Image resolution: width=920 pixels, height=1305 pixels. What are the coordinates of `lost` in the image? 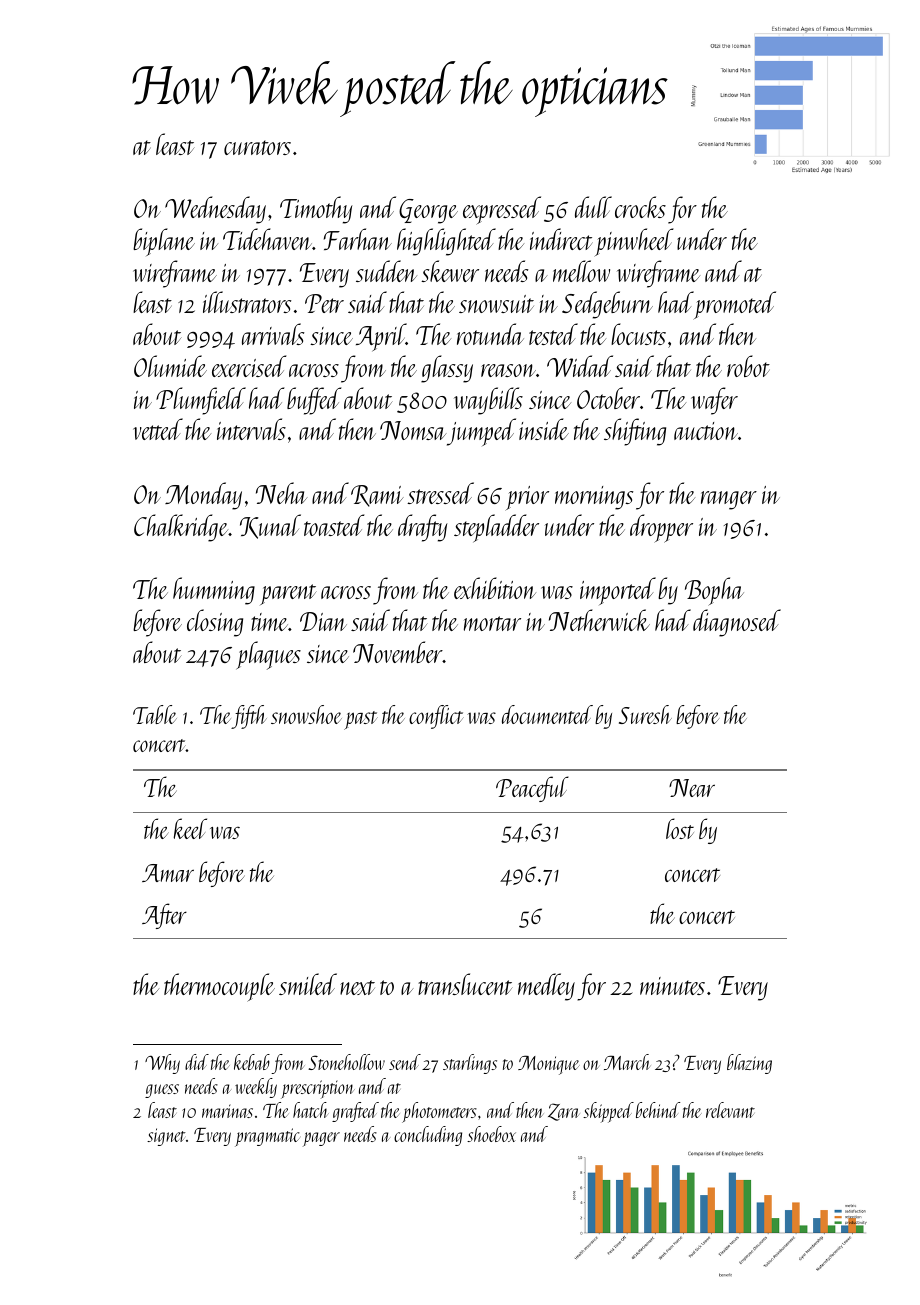 It's located at (680, 828).
